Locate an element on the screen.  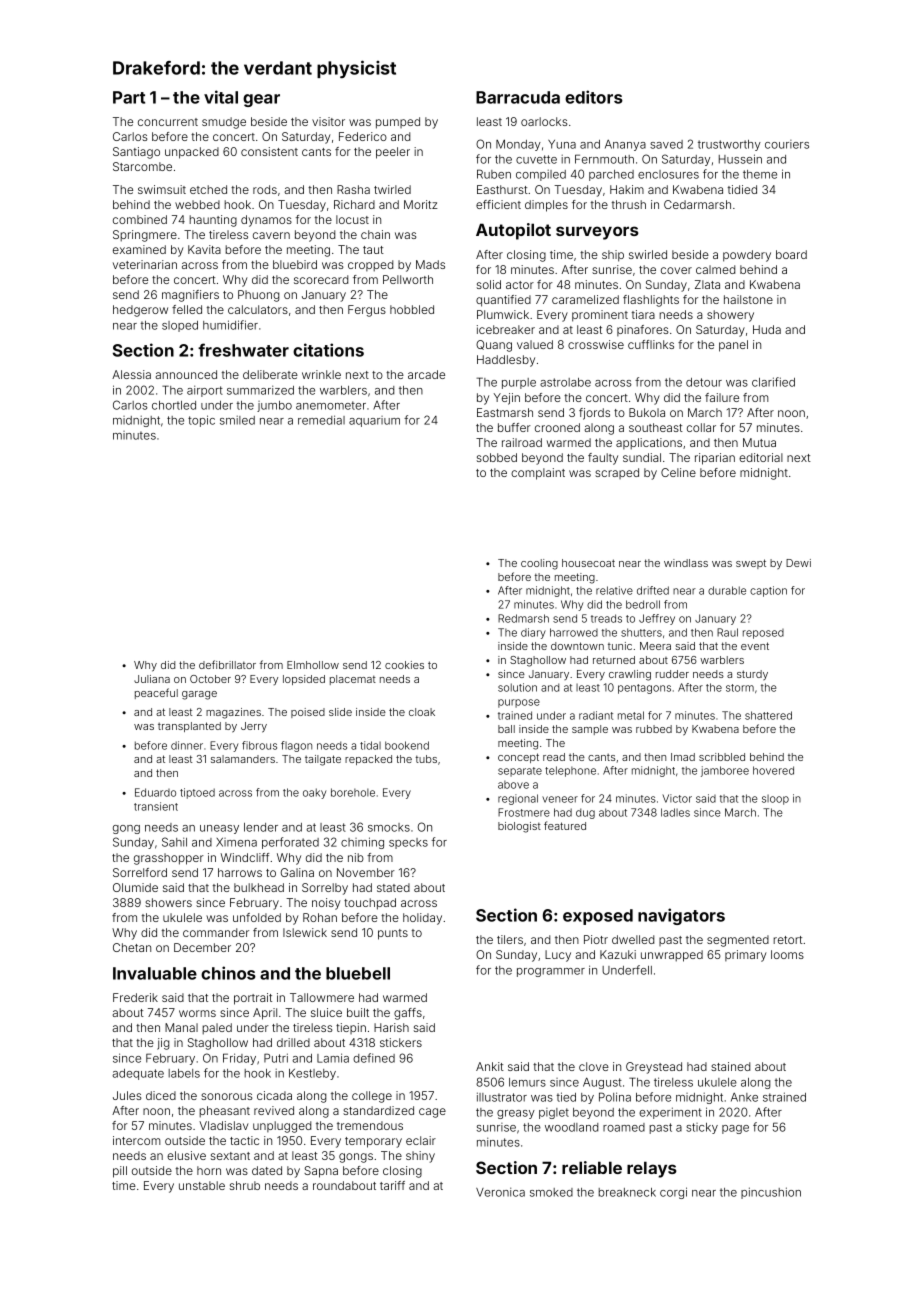
experiment is located at coordinates (670, 1113).
